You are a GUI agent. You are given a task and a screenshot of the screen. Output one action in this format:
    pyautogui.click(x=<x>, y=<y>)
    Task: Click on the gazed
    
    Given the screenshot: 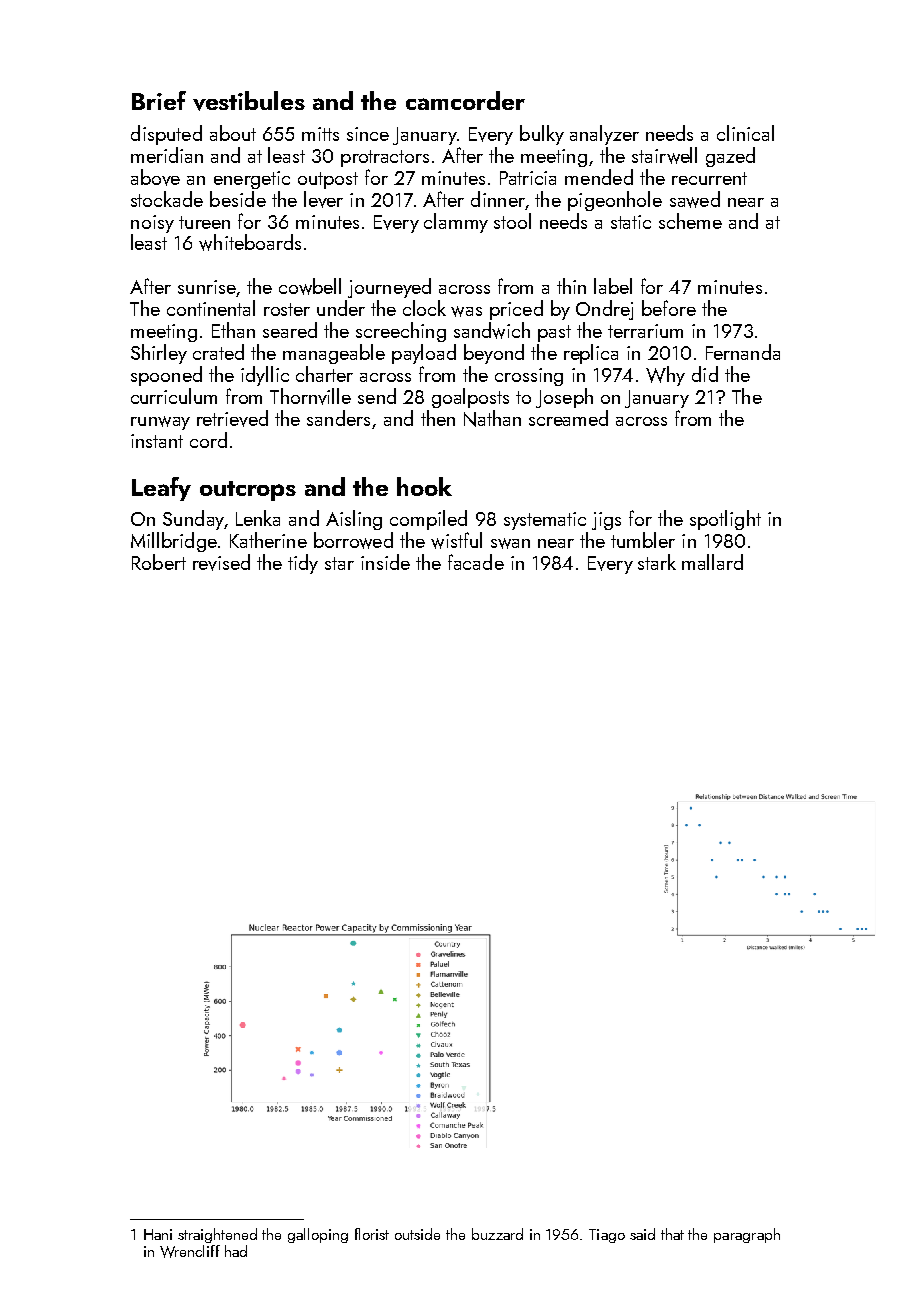 What is the action you would take?
    pyautogui.click(x=730, y=157)
